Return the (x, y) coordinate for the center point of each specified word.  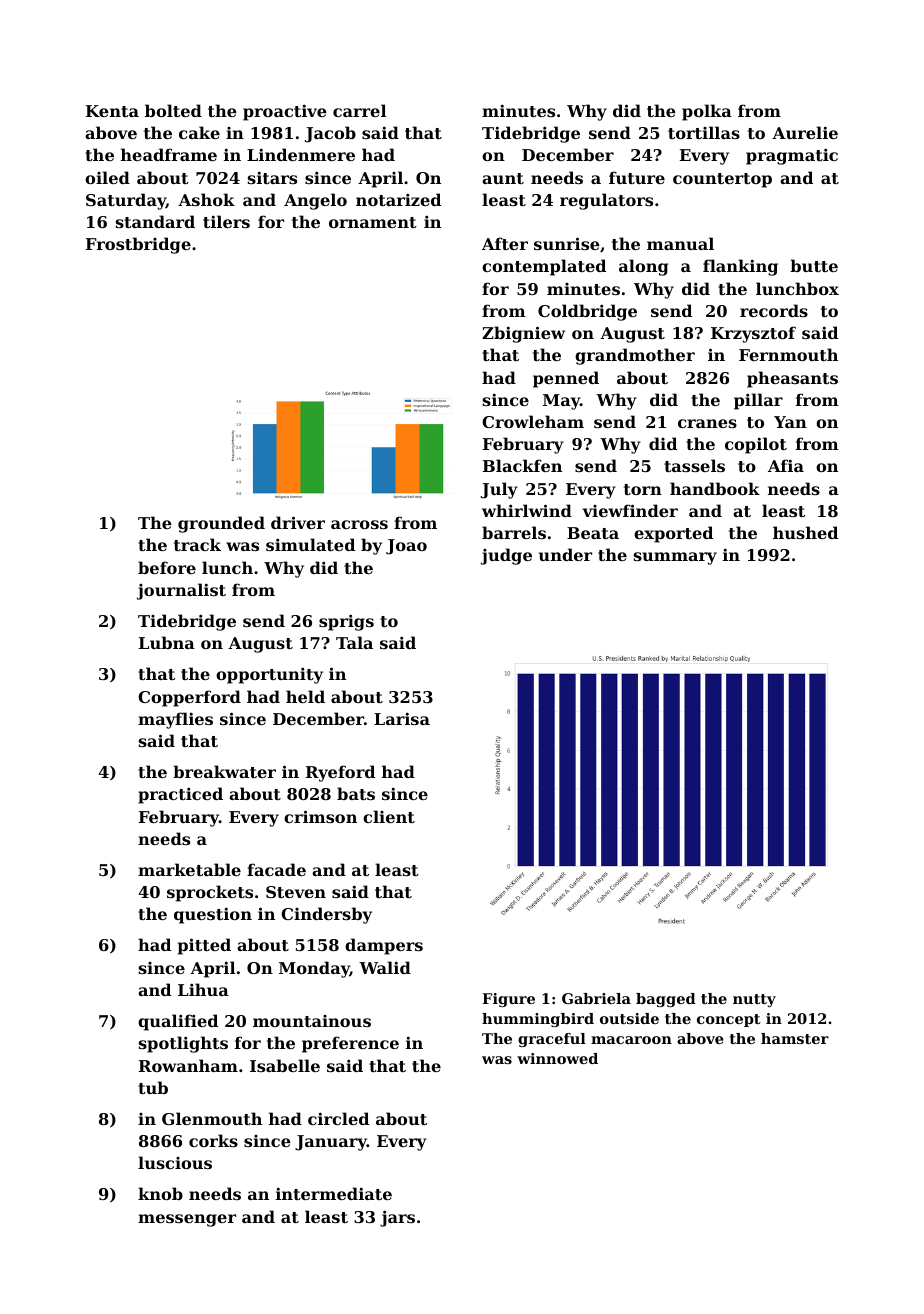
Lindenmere (301, 154)
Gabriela (596, 998)
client (389, 816)
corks (213, 1140)
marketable (189, 869)
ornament (373, 222)
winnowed (557, 1058)
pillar (758, 401)
